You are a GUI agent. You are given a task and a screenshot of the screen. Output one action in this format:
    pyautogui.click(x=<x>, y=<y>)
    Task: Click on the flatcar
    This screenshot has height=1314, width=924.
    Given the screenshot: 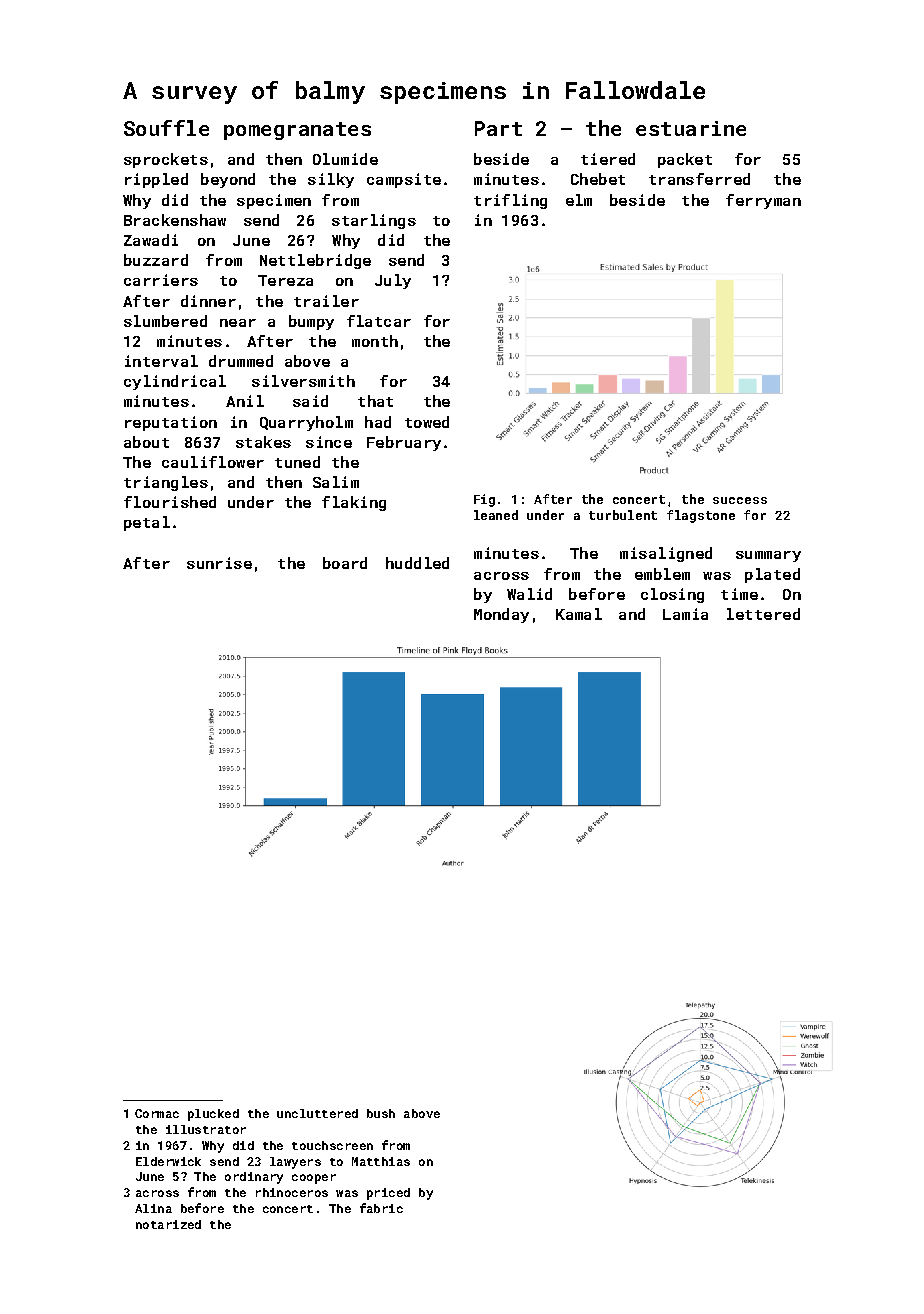 What is the action you would take?
    pyautogui.click(x=379, y=321)
